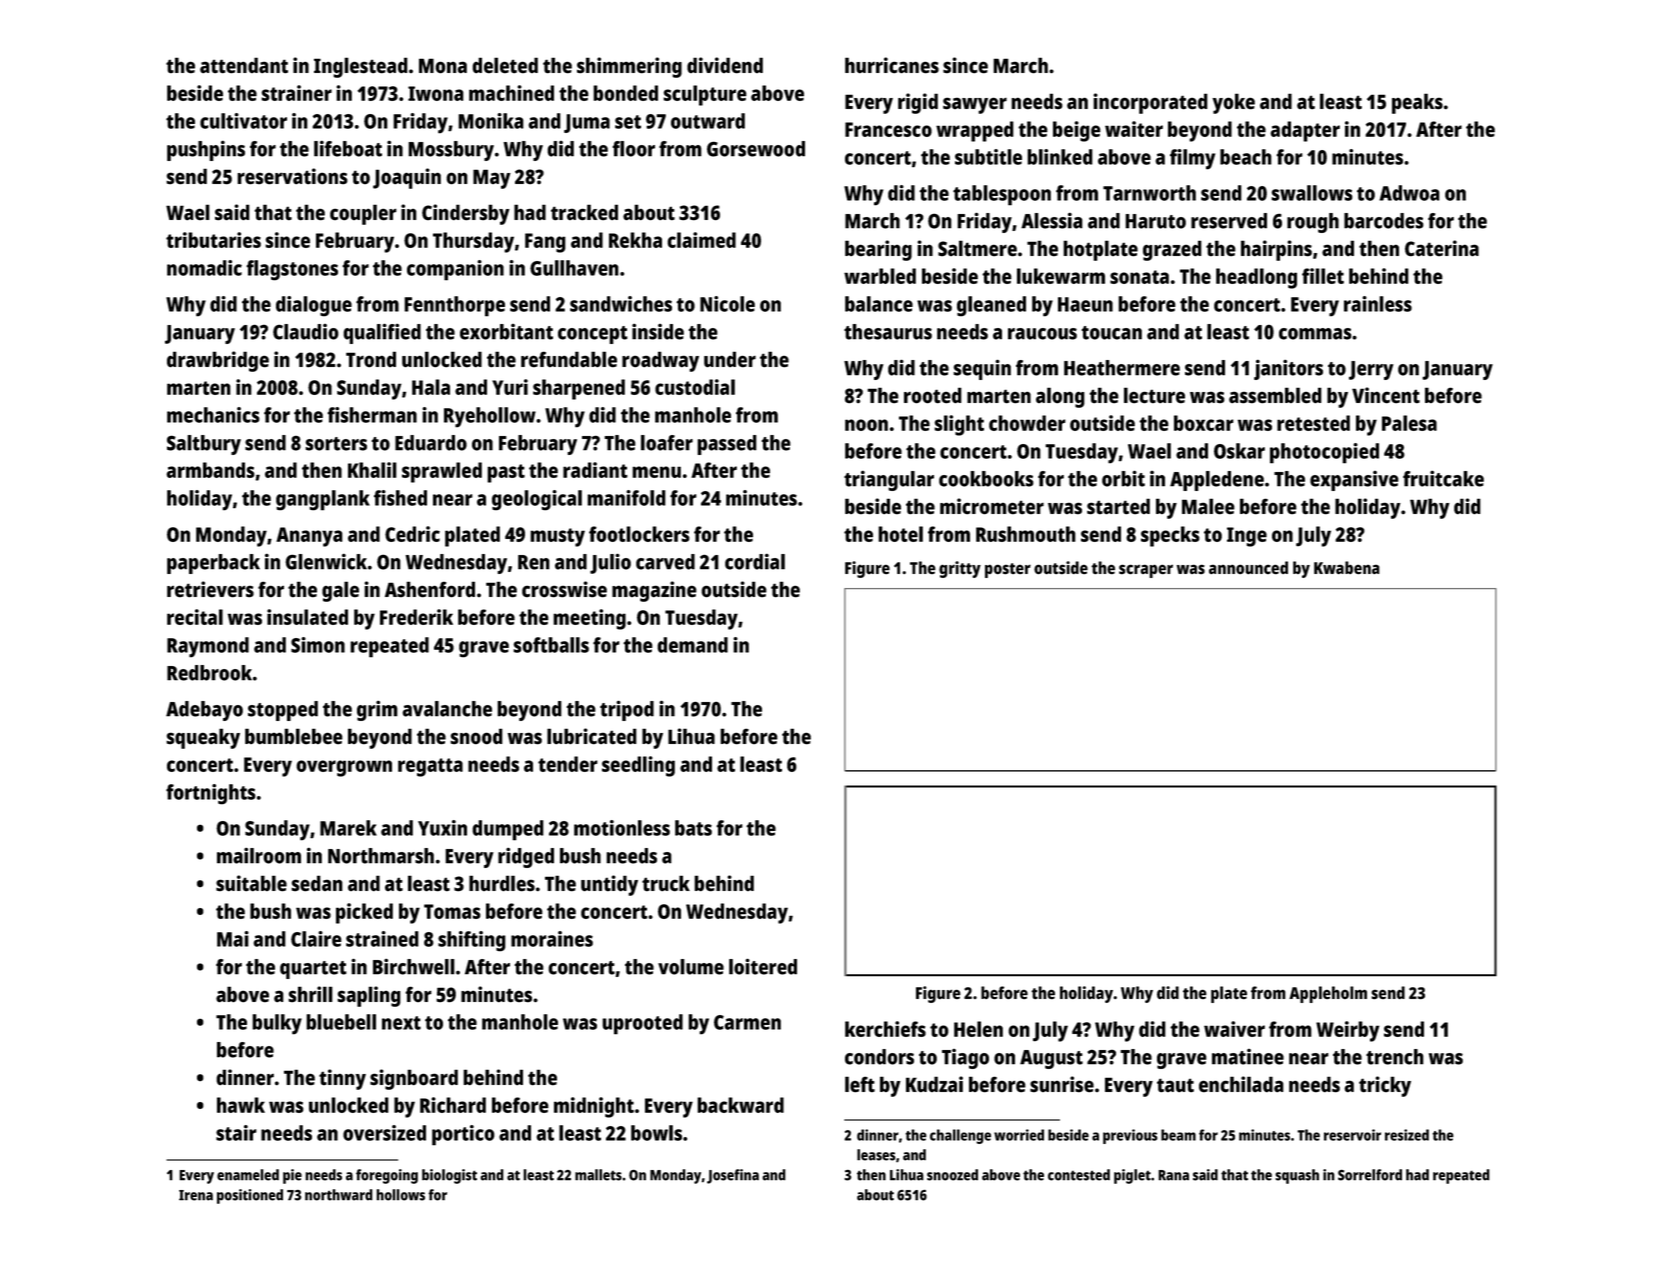 Image resolution: width=1663 pixels, height=1285 pixels. I want to click on paperback, so click(213, 564).
